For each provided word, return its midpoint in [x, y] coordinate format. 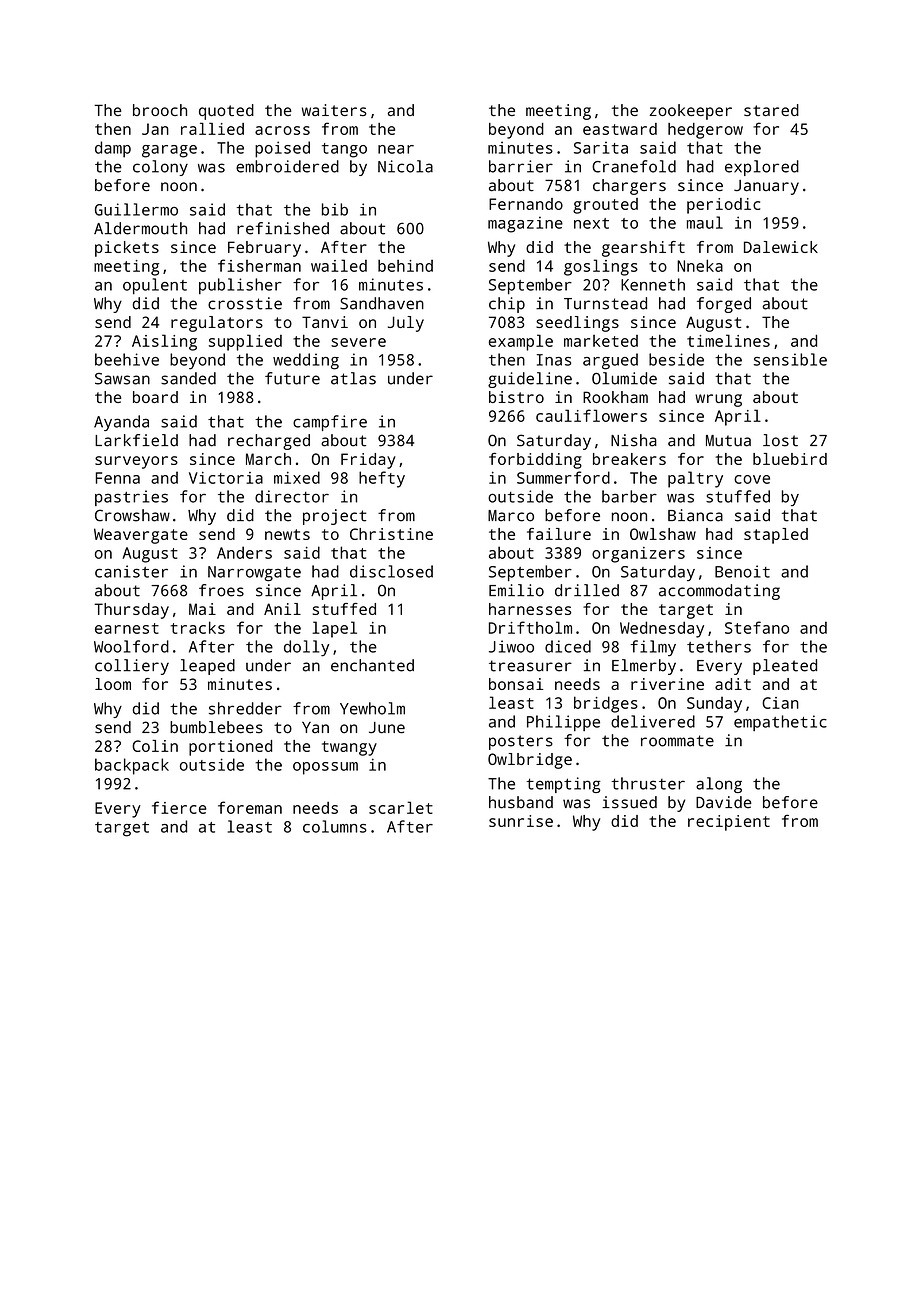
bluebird [790, 459]
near [396, 149]
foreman [250, 807]
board [155, 397]
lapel [334, 629]
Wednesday [662, 629]
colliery [132, 667]
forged [724, 305]
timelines [728, 340]
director [292, 496]
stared [771, 110]
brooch [160, 110]
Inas [554, 360]
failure [559, 534]
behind [405, 265]
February [264, 249]
